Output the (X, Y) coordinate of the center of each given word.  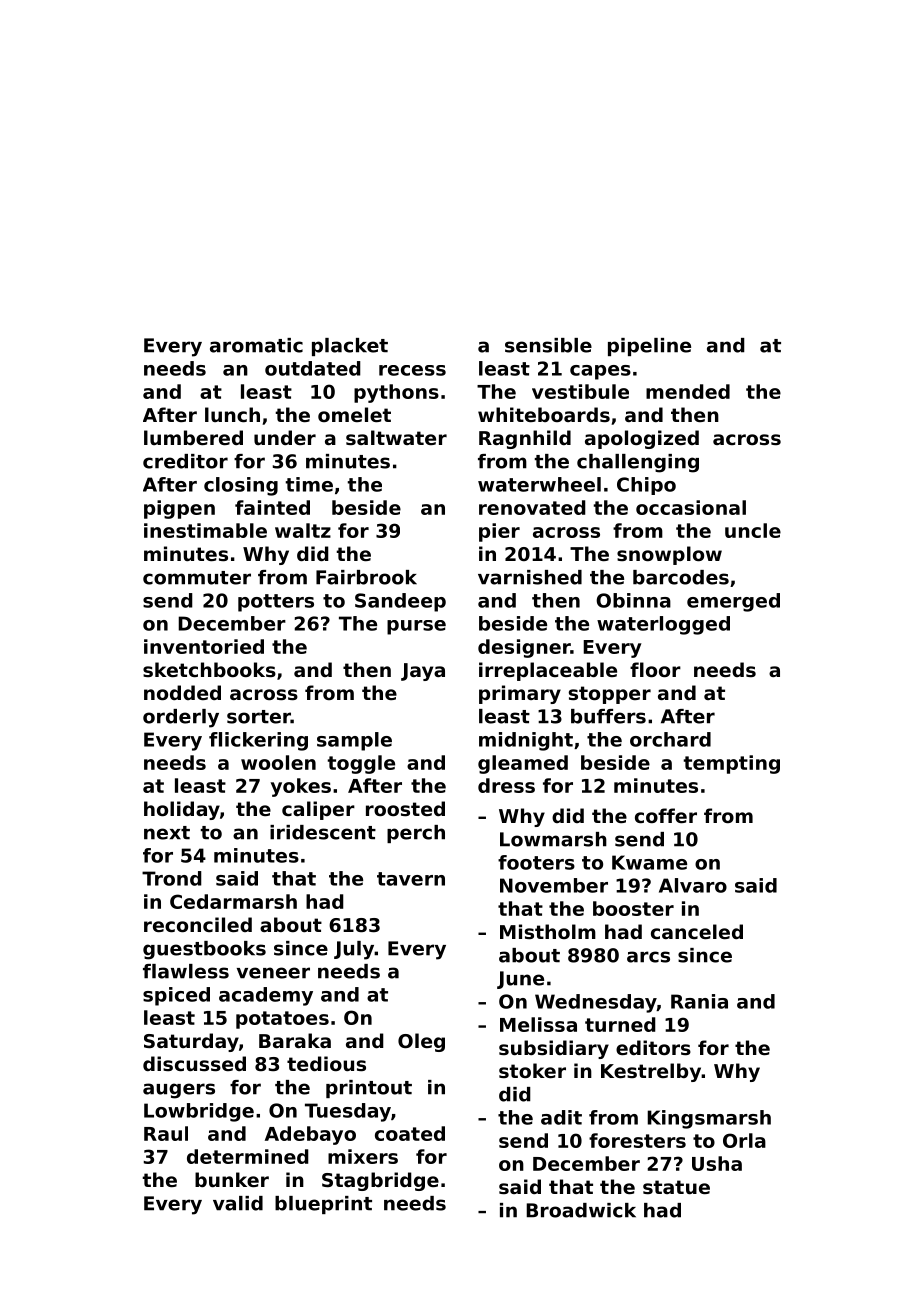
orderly (181, 718)
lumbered (193, 437)
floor (655, 669)
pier (499, 532)
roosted (405, 809)
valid (238, 1203)
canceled (697, 931)
